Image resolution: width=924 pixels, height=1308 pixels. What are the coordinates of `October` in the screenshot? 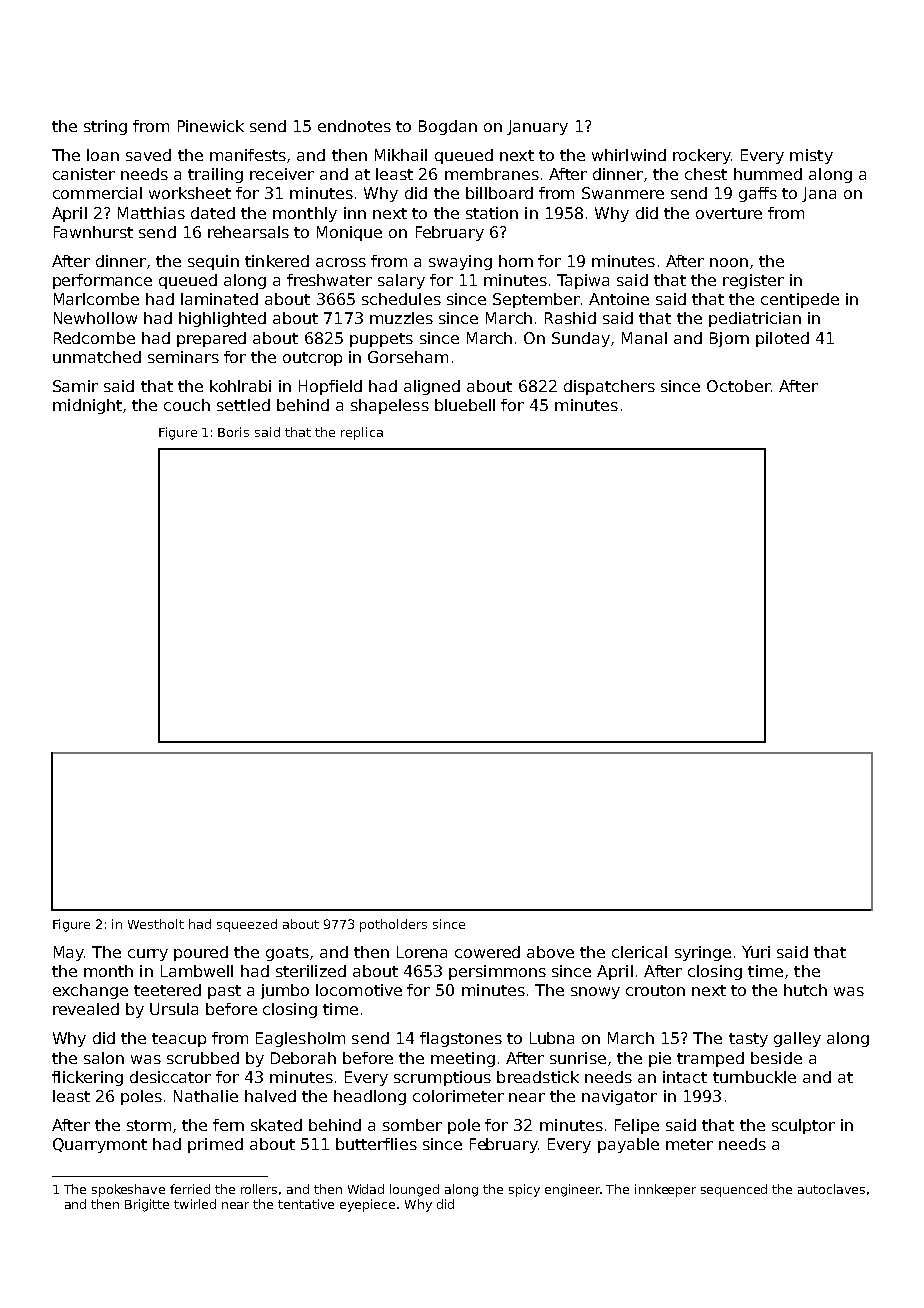 It's located at (739, 386).
